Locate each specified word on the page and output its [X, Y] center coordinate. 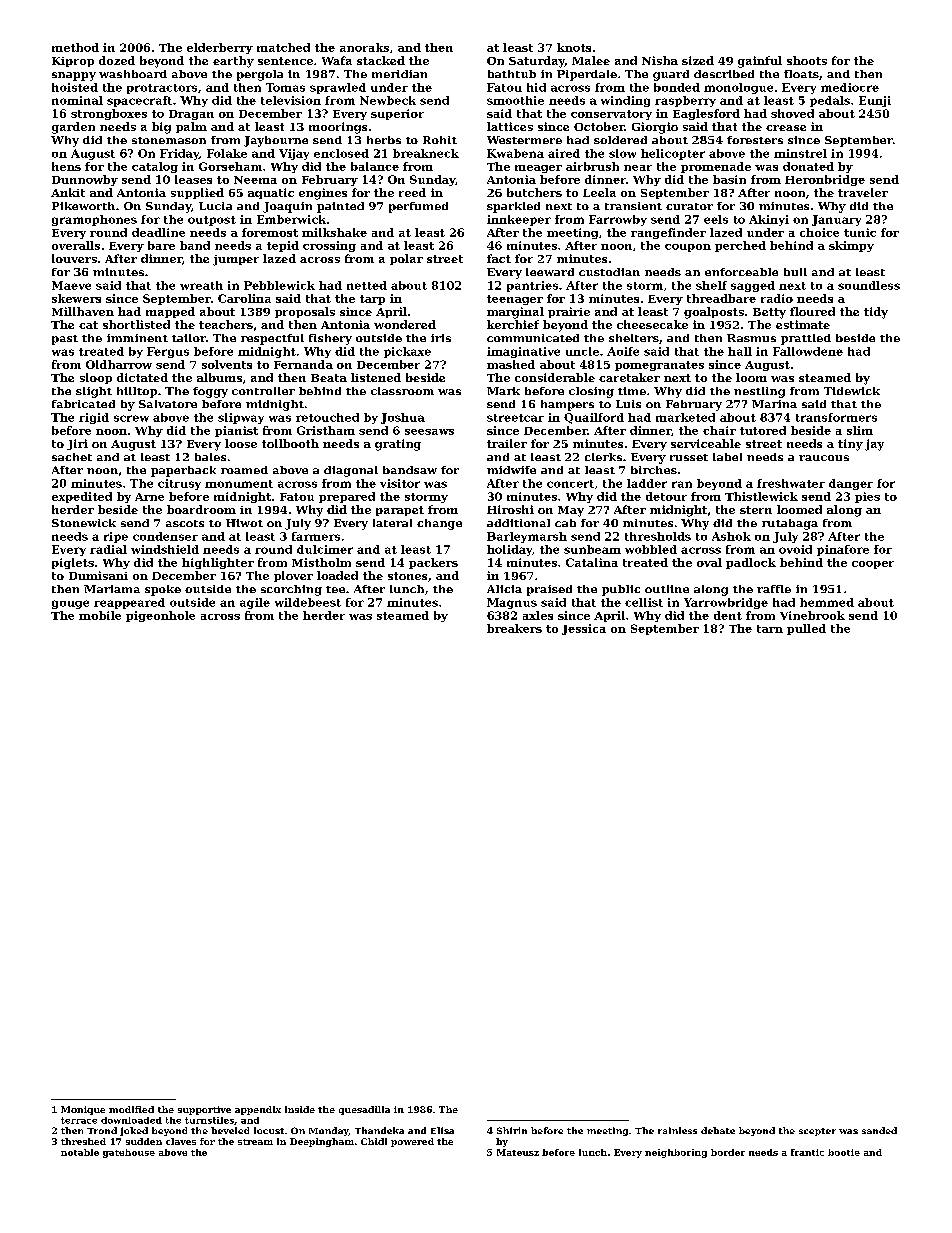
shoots [807, 60]
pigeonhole [160, 616]
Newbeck [388, 100]
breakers [514, 628]
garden [73, 128]
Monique [83, 1110]
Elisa [442, 1130]
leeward [550, 272]
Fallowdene [808, 351]
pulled [806, 629]
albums [219, 377]
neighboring [676, 1153]
